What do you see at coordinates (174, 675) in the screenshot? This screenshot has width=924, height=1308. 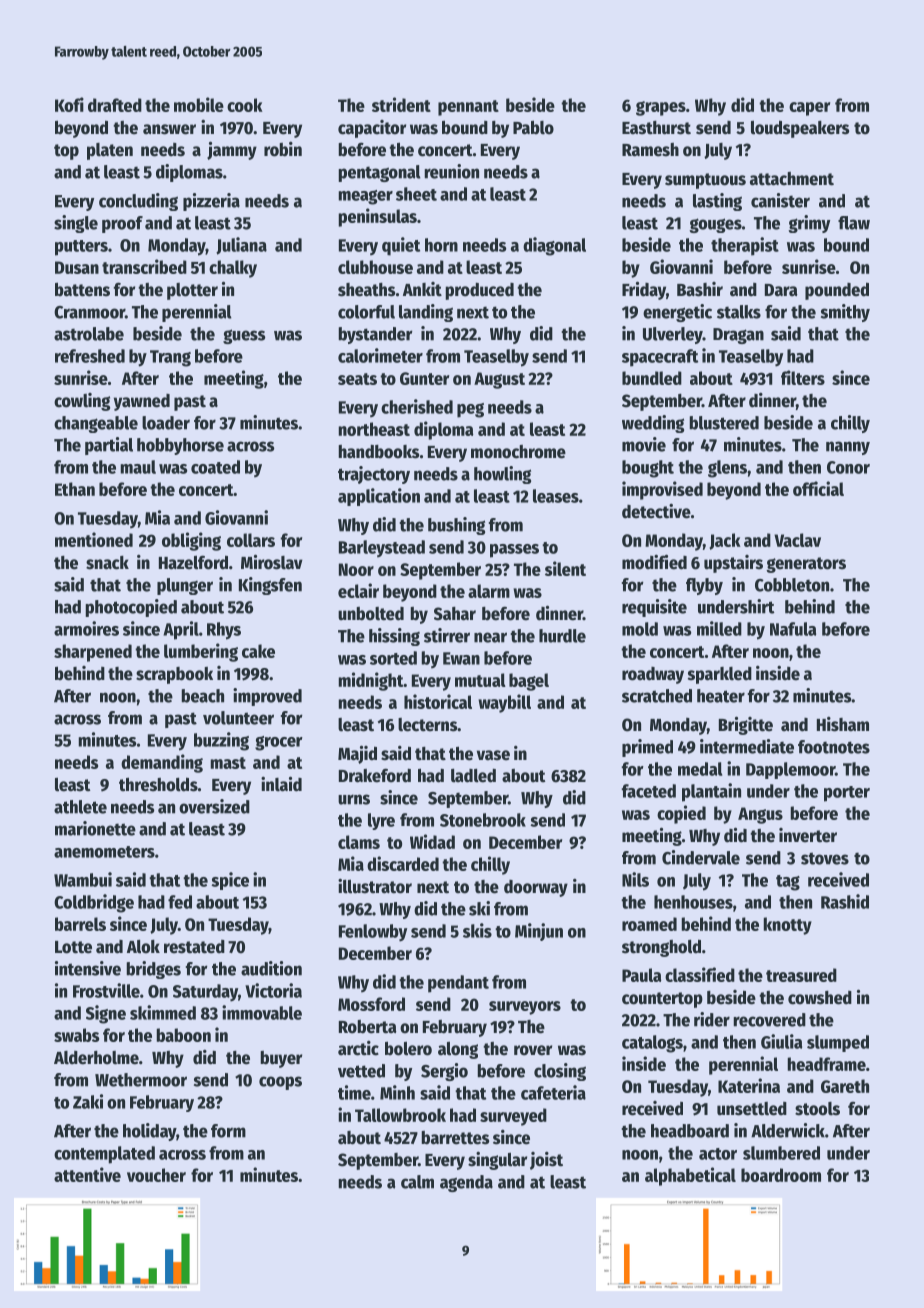 I see `scrapbook` at bounding box center [174, 675].
